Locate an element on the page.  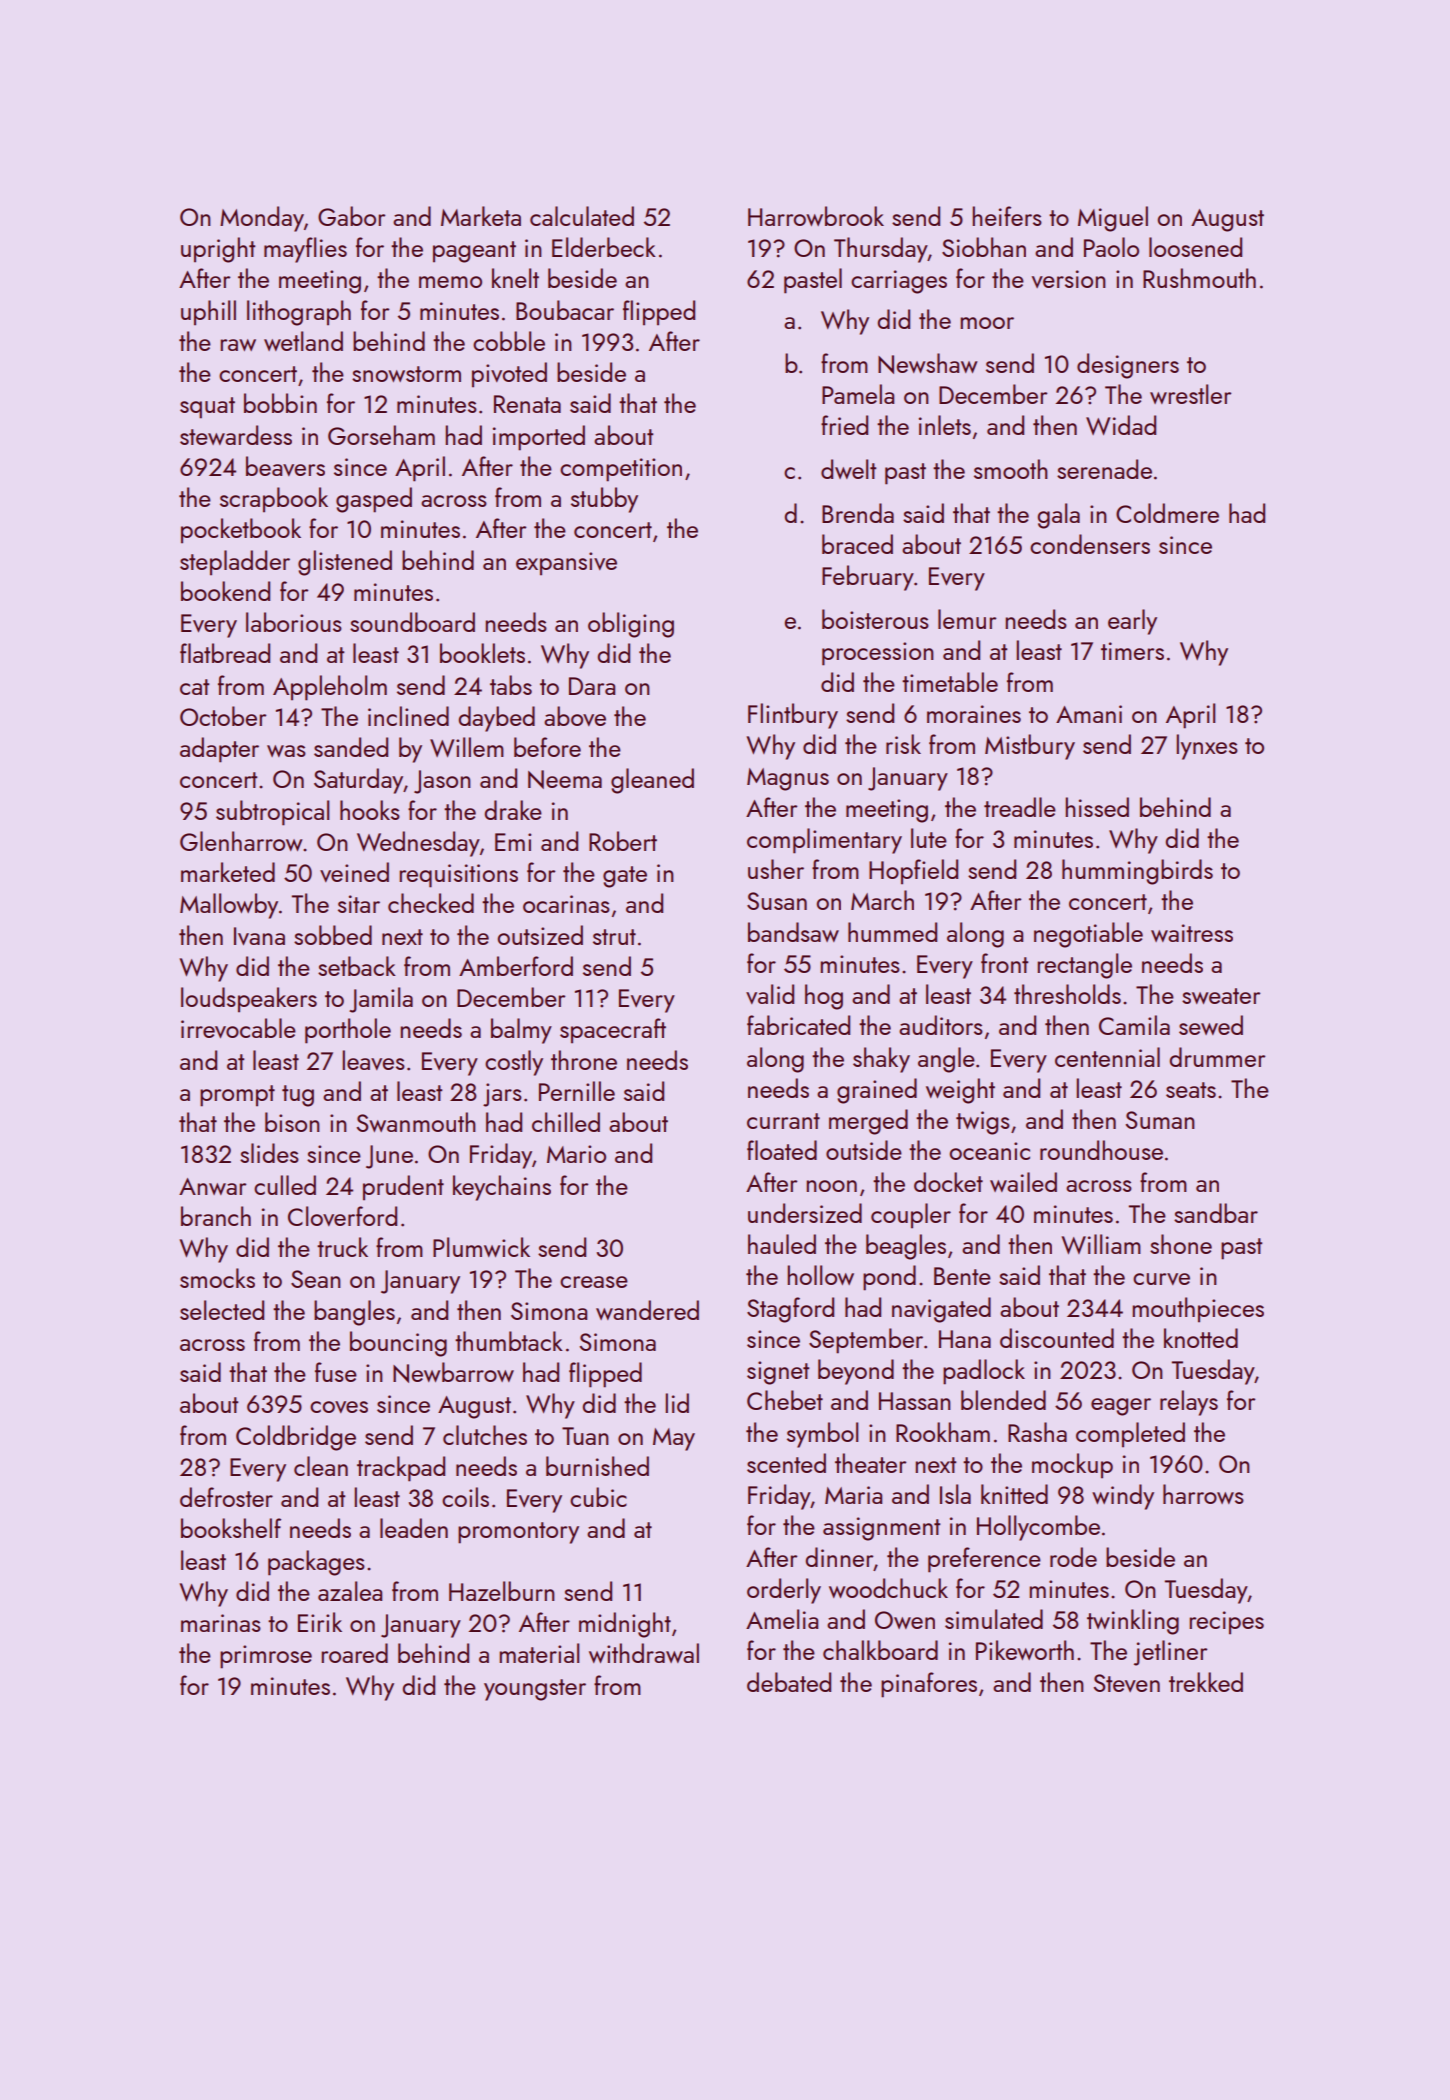
front is located at coordinates (1004, 963).
